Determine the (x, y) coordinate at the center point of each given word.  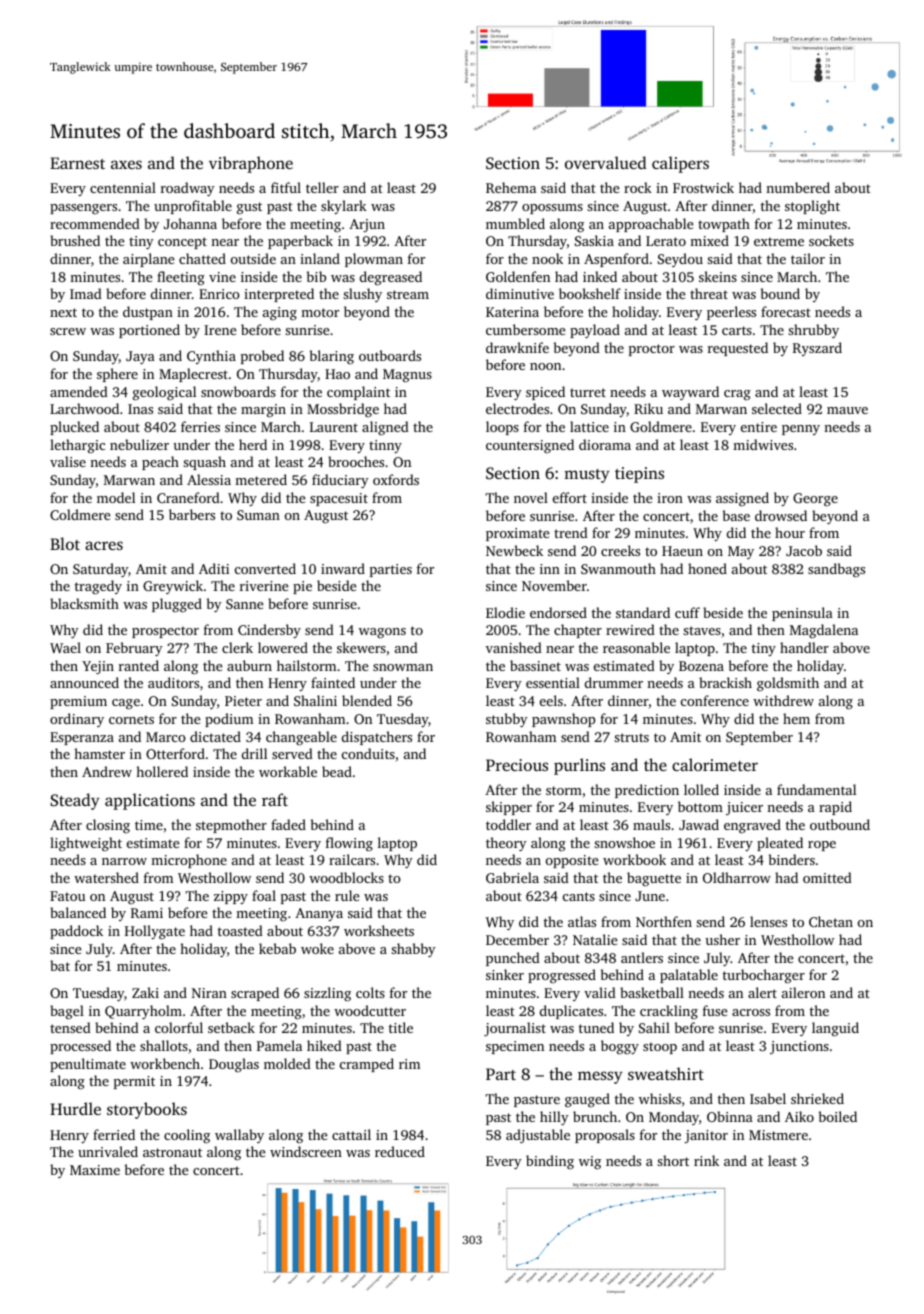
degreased (391, 278)
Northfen (664, 921)
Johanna (190, 223)
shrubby (813, 331)
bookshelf (590, 293)
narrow (124, 861)
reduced (400, 1151)
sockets (831, 240)
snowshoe (624, 842)
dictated (215, 736)
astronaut (172, 1152)
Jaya (140, 357)
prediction (647, 791)
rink (706, 1160)
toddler (508, 824)
